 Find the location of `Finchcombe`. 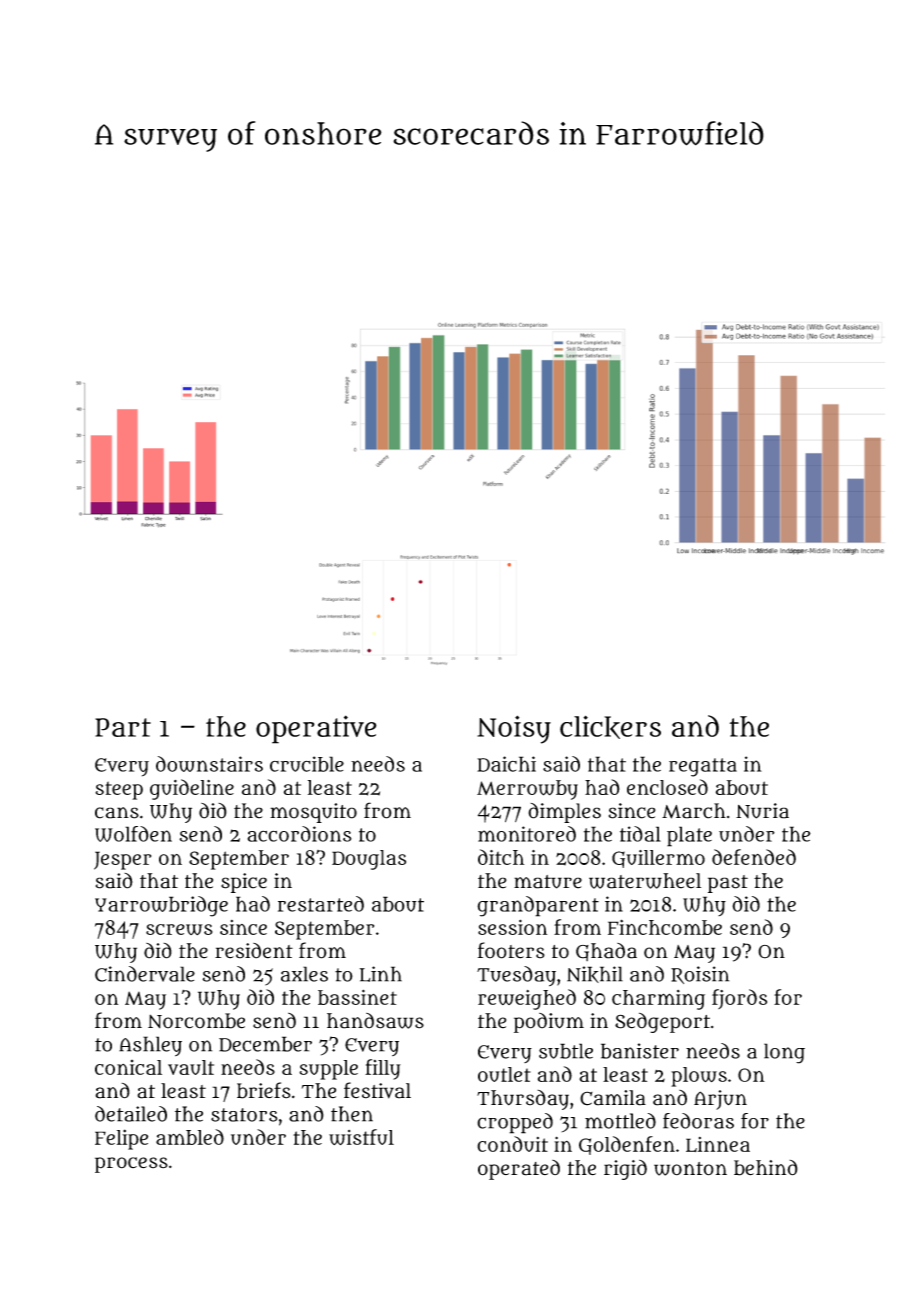

Finchcombe is located at coordinates (665, 927).
